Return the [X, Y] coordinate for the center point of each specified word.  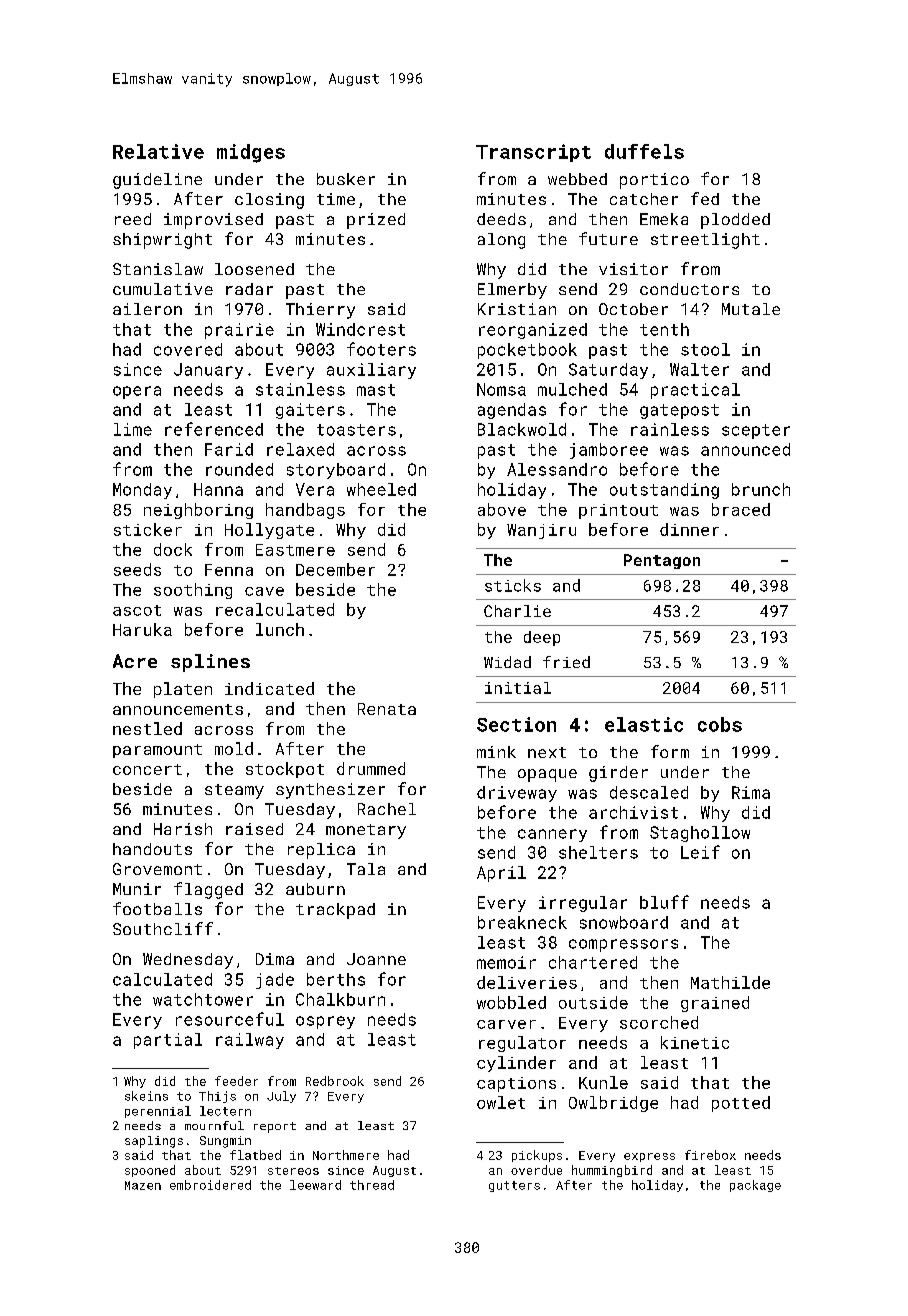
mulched [572, 389]
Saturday [608, 371]
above [502, 509]
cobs [720, 724]
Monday [142, 491]
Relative [158, 151]
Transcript [533, 153]
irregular [583, 904]
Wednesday [188, 961]
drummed [371, 768]
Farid [229, 449]
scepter [756, 431]
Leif [700, 852]
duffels [644, 151]
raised [254, 829]
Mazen [143, 1185]
